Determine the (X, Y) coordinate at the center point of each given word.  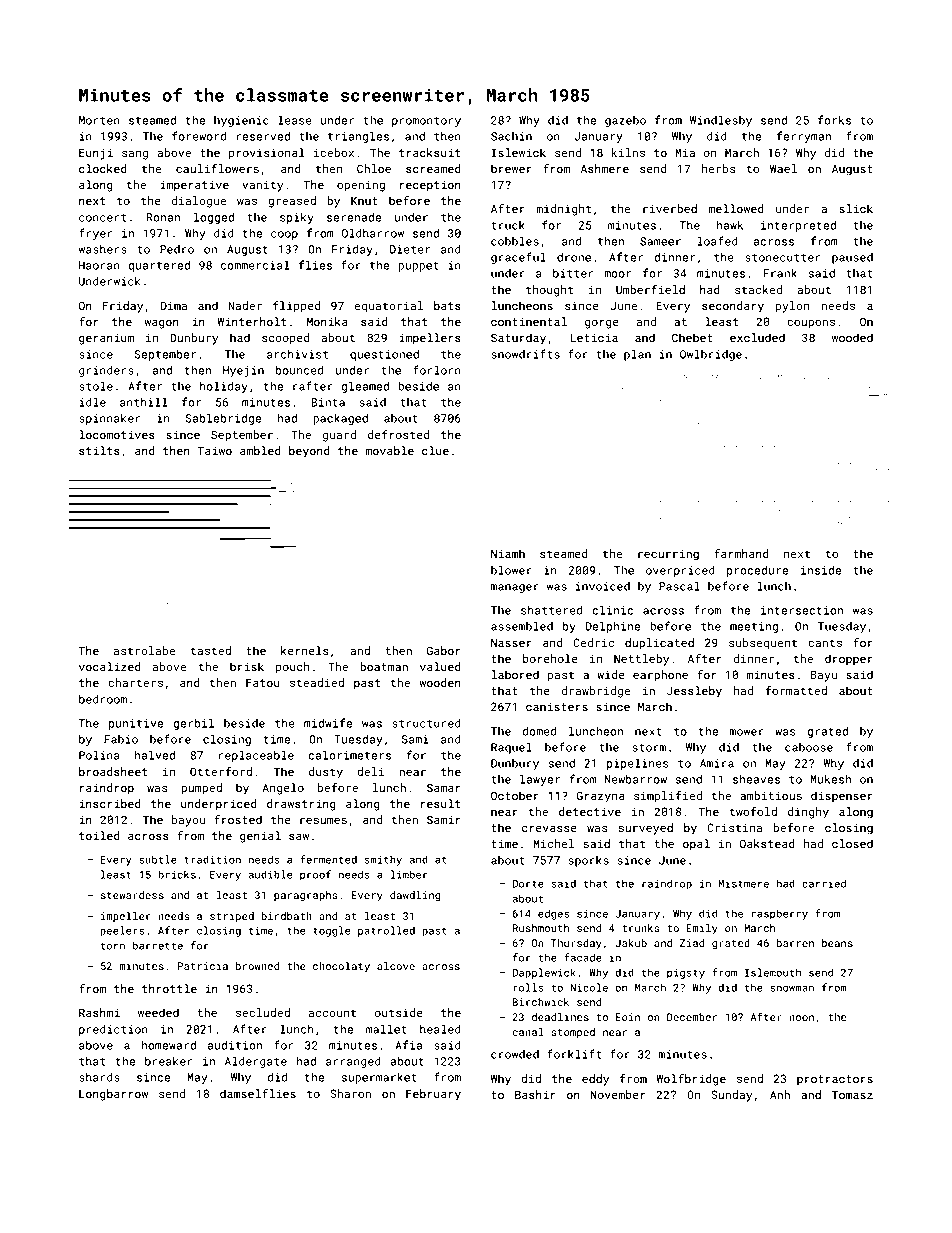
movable (390, 450)
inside (821, 570)
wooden (440, 682)
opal (696, 845)
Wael (783, 168)
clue (435, 450)
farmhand (741, 553)
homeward (168, 1045)
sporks (588, 861)
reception (430, 186)
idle (92, 402)
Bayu (824, 676)
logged (214, 218)
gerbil (193, 724)
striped (232, 917)
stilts (99, 450)
